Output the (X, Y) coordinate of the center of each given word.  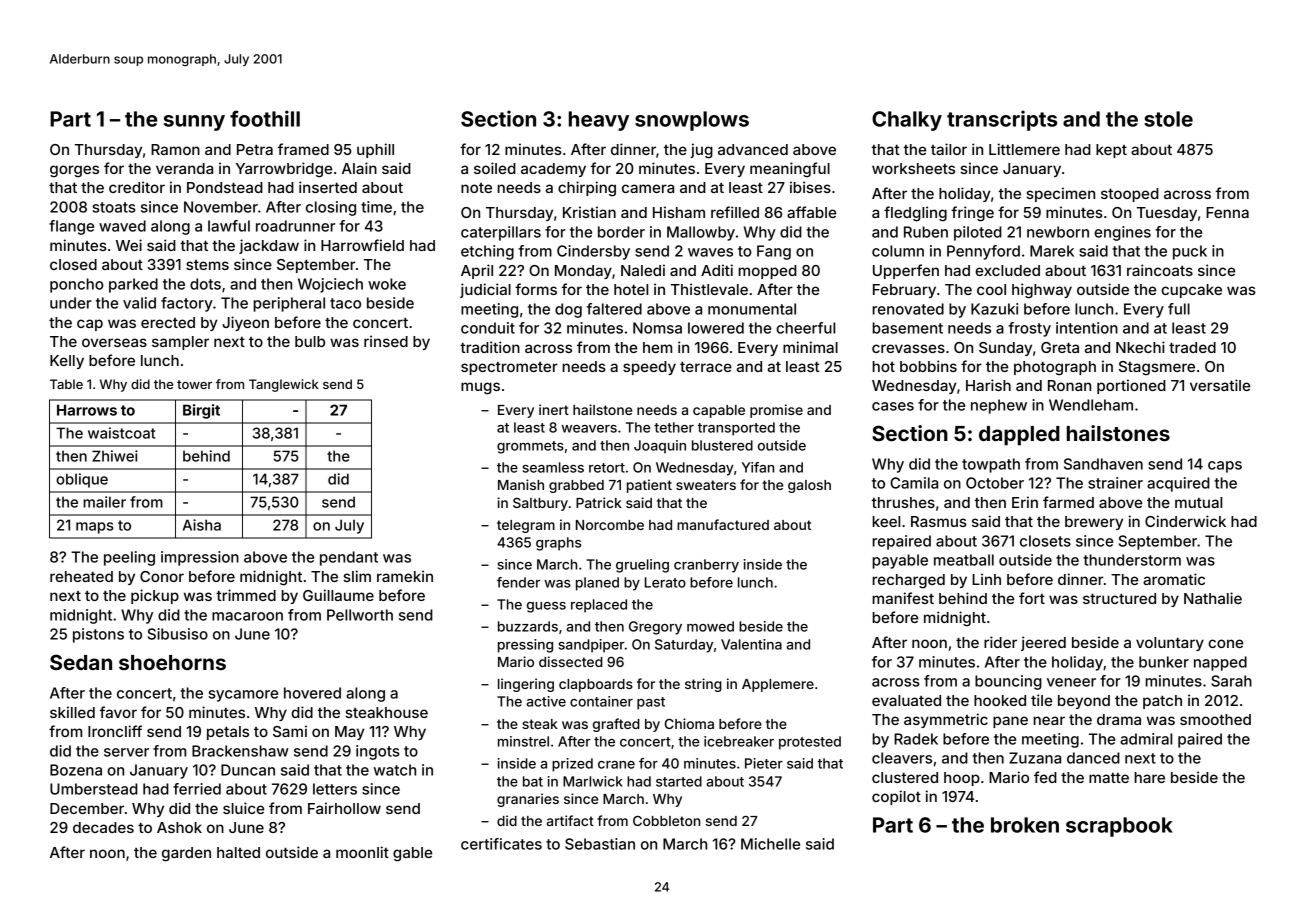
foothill (265, 118)
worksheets (913, 168)
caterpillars (501, 233)
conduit (488, 328)
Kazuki (994, 309)
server (126, 752)
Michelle (770, 844)
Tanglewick (284, 385)
